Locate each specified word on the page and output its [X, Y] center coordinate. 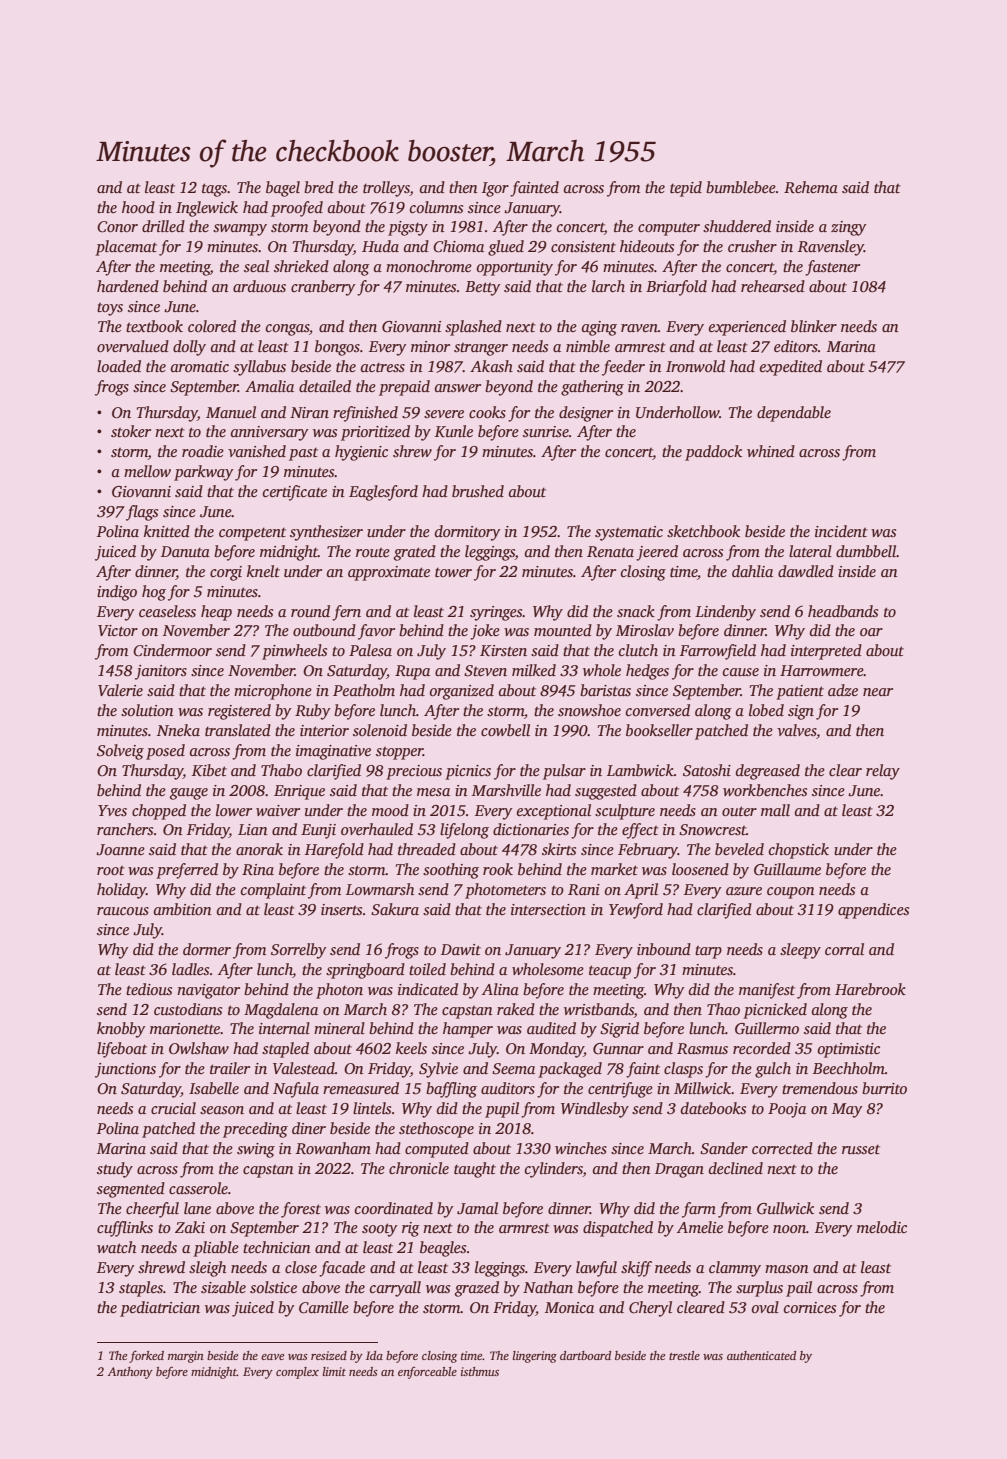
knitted [167, 531]
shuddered [737, 226]
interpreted [826, 652]
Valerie [120, 690]
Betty [482, 288]
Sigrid [619, 1030]
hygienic [361, 453]
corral [844, 949]
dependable [794, 414]
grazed [477, 1289]
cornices [810, 1307]
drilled [163, 226]
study [115, 1170]
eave [272, 1357]
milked [534, 670]
